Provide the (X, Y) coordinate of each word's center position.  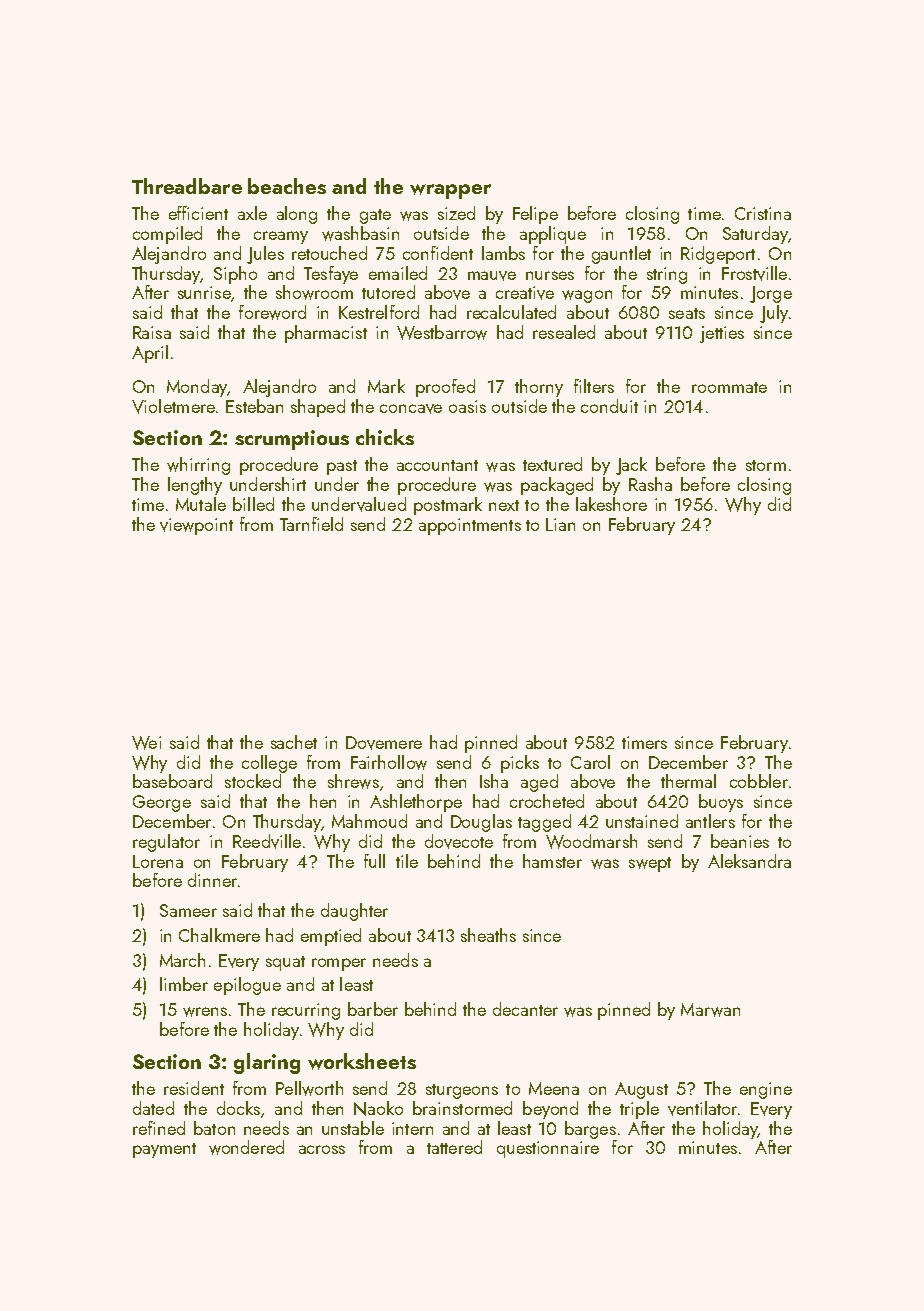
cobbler (759, 781)
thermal (688, 781)
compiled (167, 235)
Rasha (650, 484)
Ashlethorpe (416, 803)
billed (253, 504)
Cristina (763, 213)
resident (194, 1088)
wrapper (450, 191)
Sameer (188, 910)
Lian (560, 524)
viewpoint (196, 526)
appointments (470, 526)
